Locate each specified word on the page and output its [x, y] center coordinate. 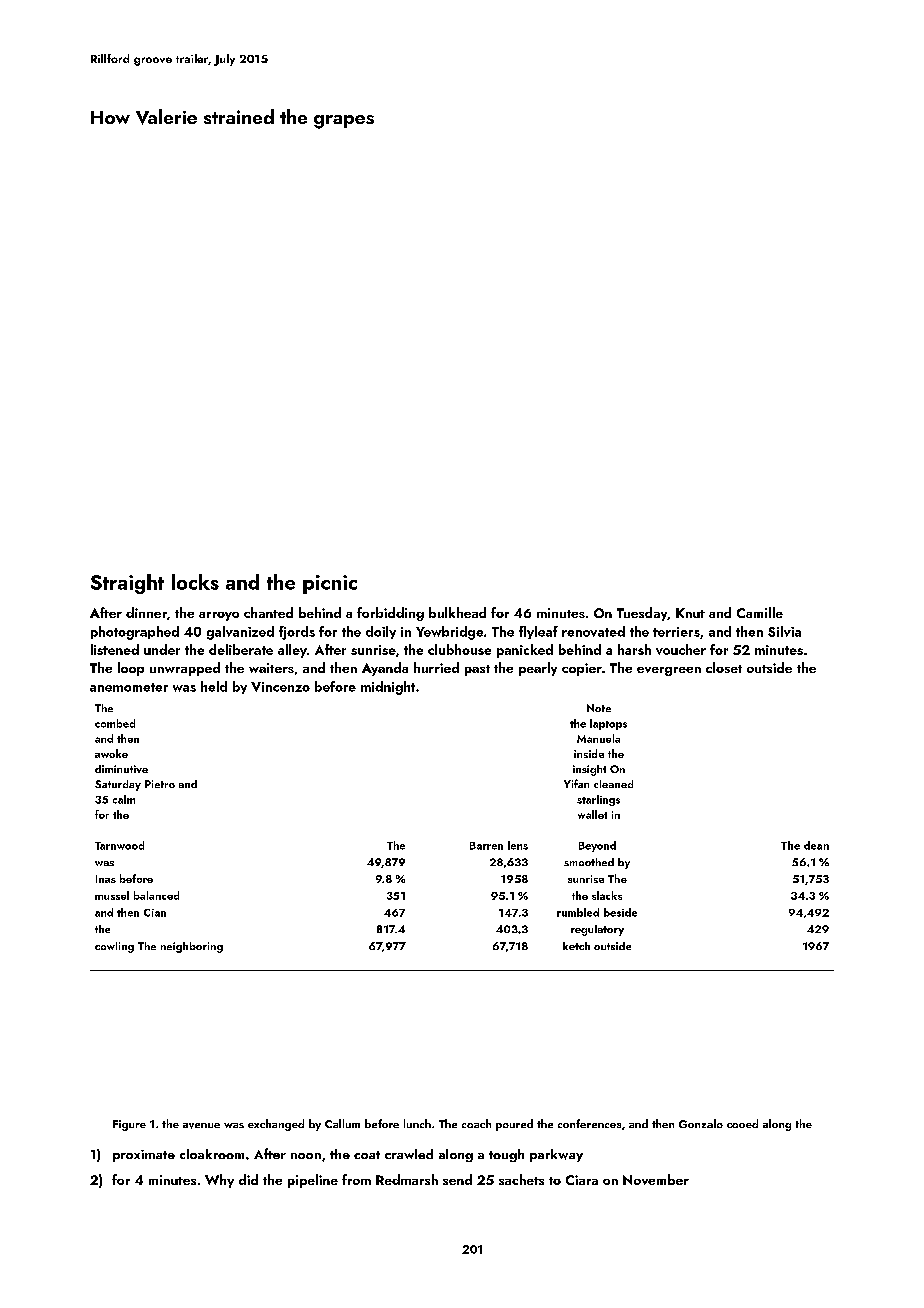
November [656, 1179]
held [214, 686]
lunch [417, 1123]
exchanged [276, 1125]
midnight [388, 688]
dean [816, 845]
